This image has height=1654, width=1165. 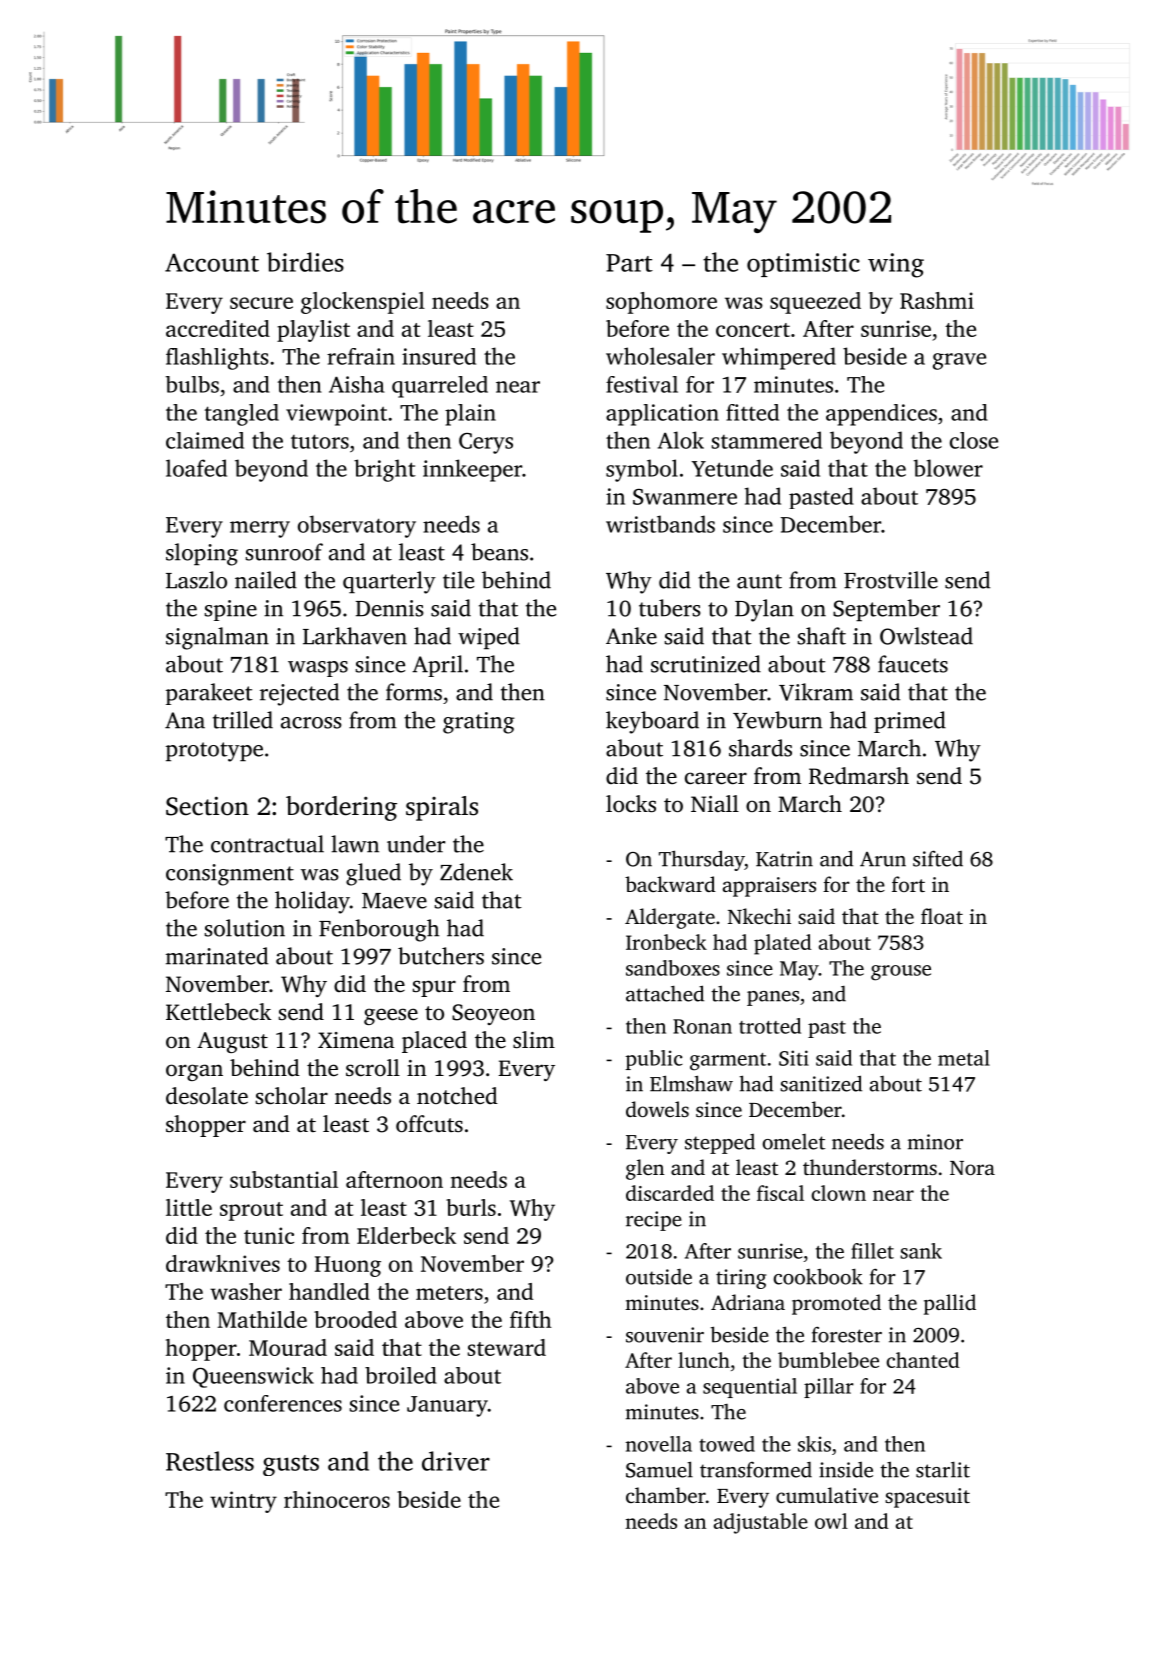 I want to click on playlist, so click(x=313, y=331).
